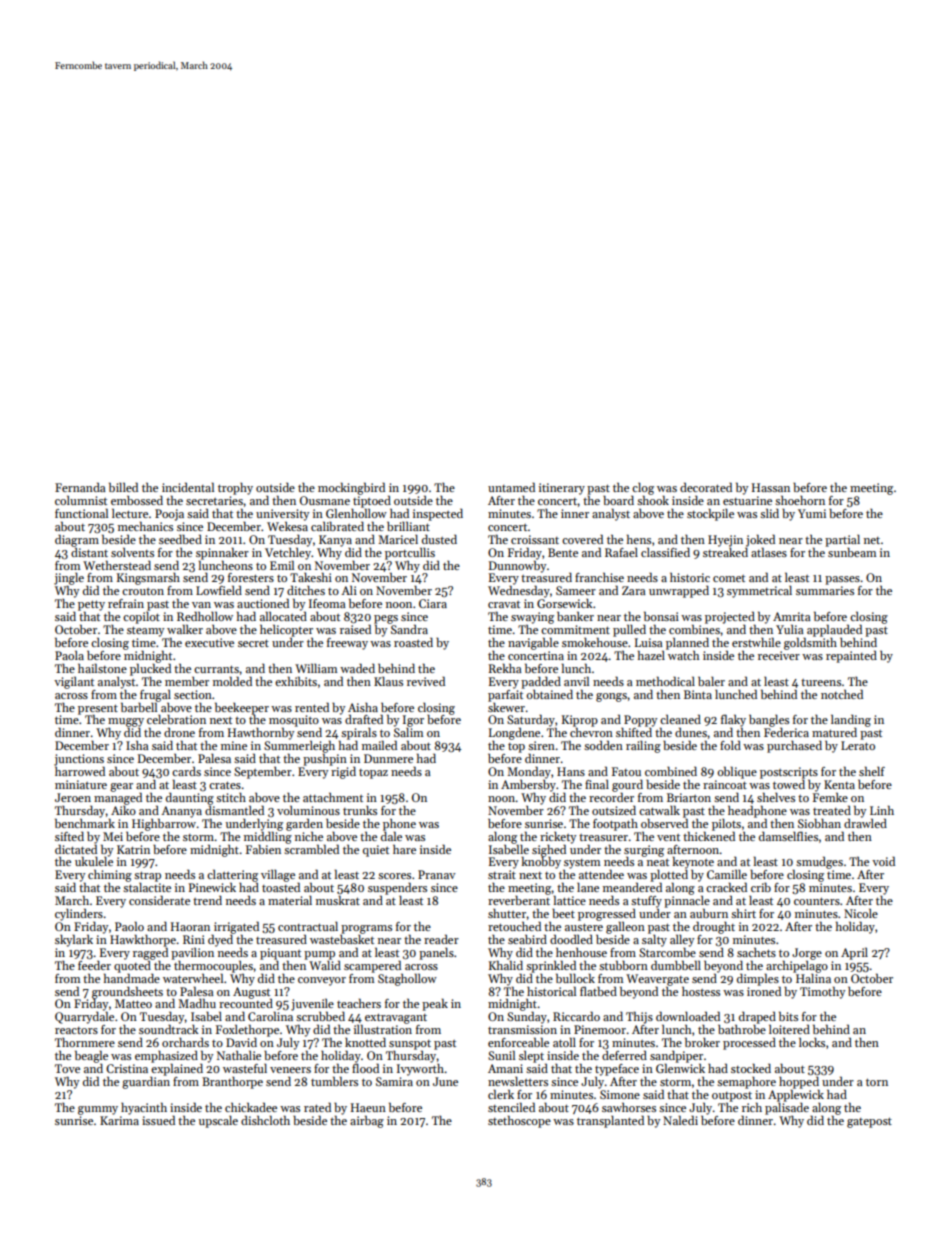 This screenshot has width=952, height=1233. What do you see at coordinates (851, 720) in the screenshot?
I see `landing` at bounding box center [851, 720].
